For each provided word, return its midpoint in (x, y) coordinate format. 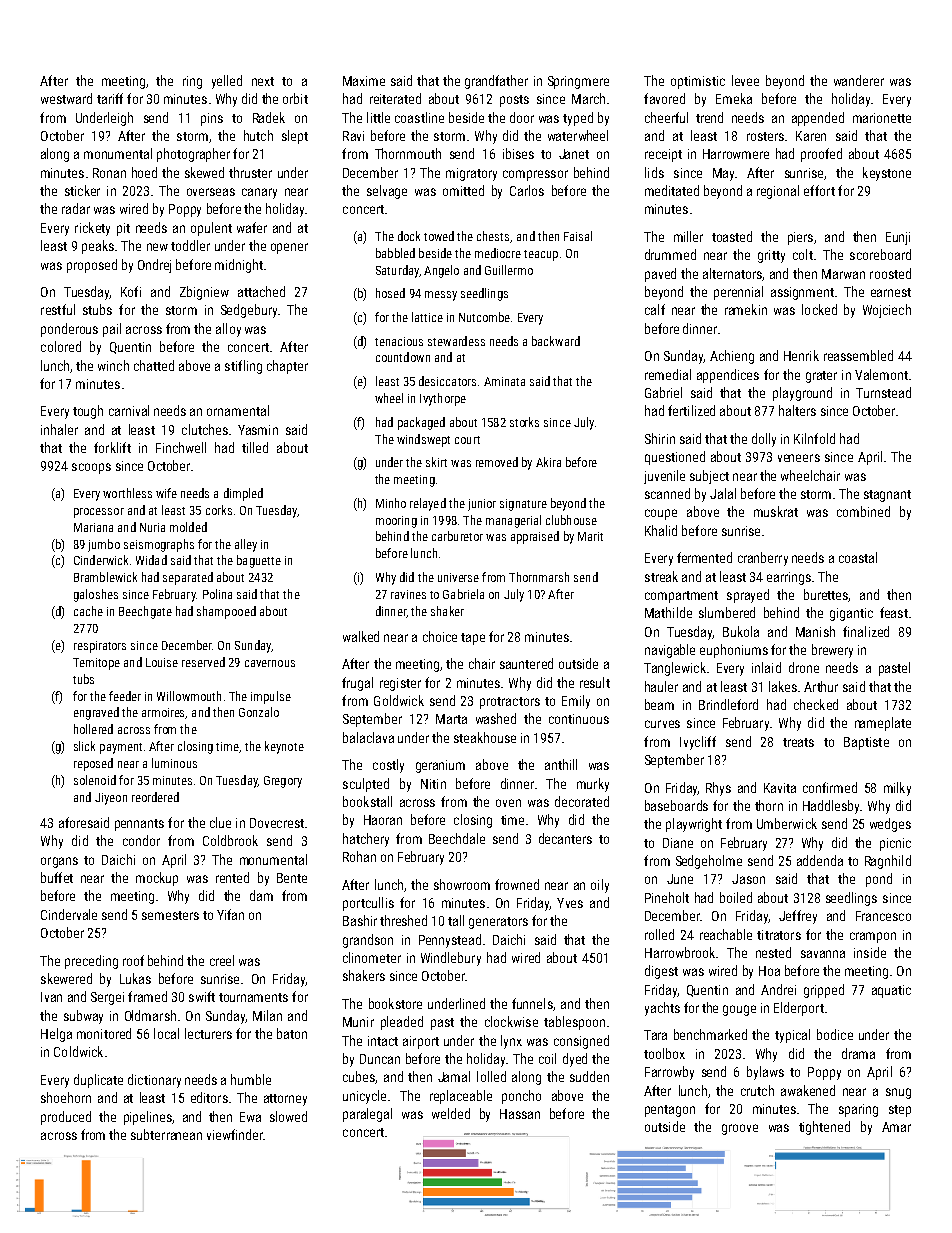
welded (451, 1113)
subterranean (166, 1134)
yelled (227, 82)
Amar (896, 1127)
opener (289, 248)
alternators (732, 273)
